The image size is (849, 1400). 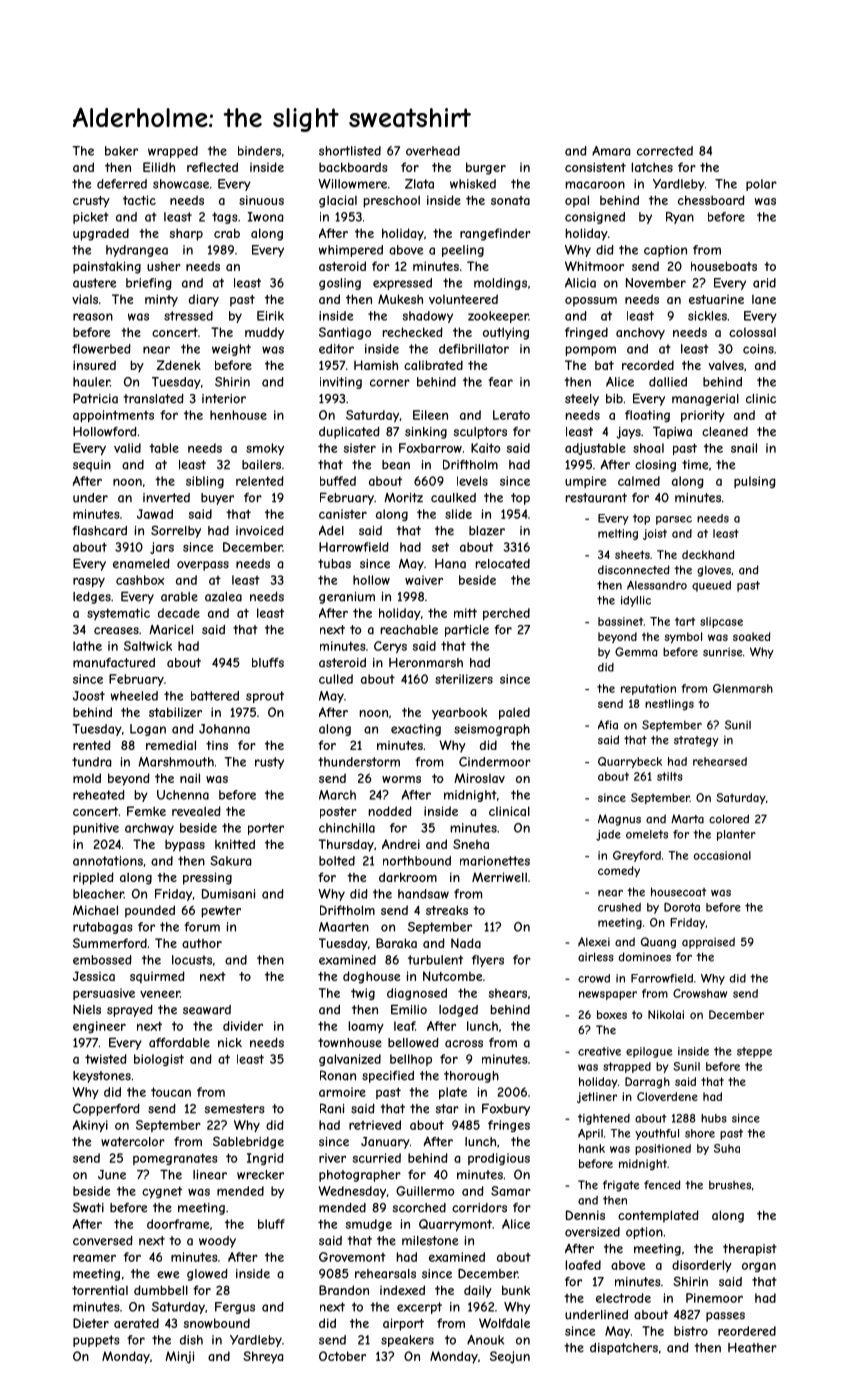 I want to click on author, so click(x=202, y=943).
